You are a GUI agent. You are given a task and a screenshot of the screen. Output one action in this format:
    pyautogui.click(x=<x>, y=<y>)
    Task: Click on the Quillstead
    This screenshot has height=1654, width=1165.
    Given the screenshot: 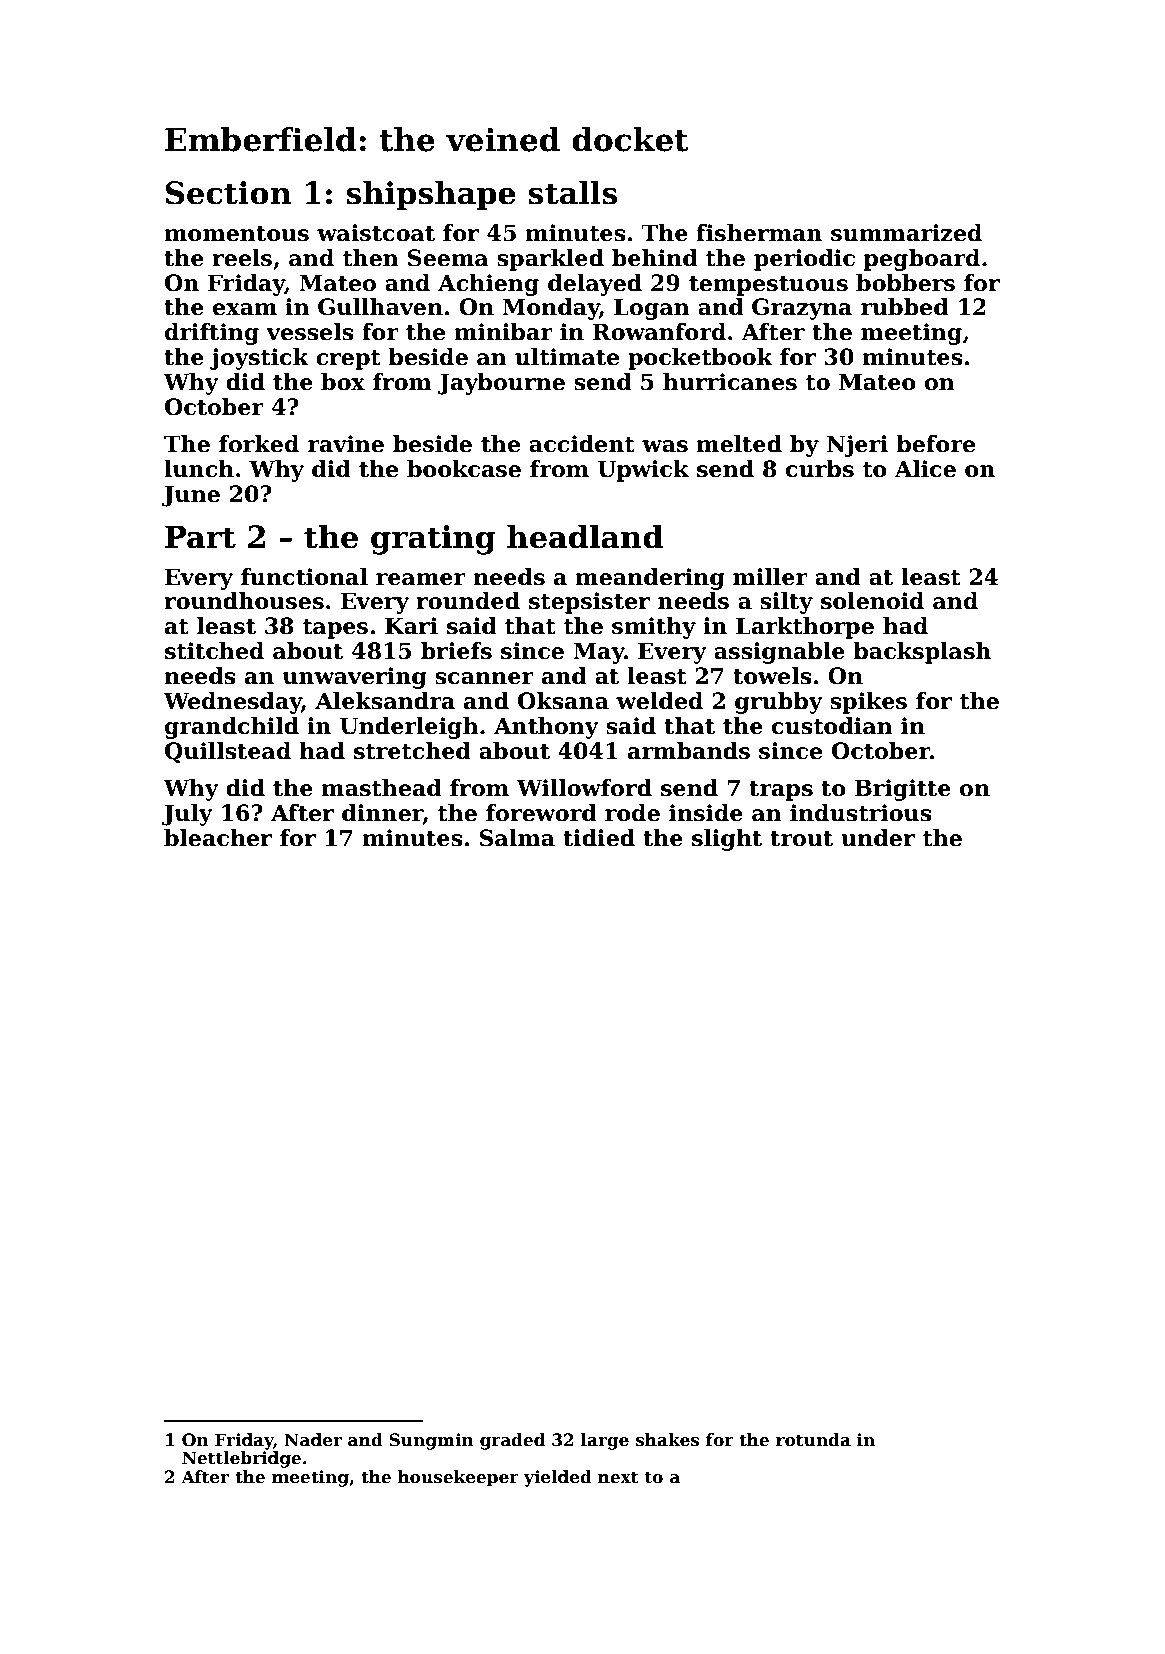 What is the action you would take?
    pyautogui.click(x=228, y=752)
